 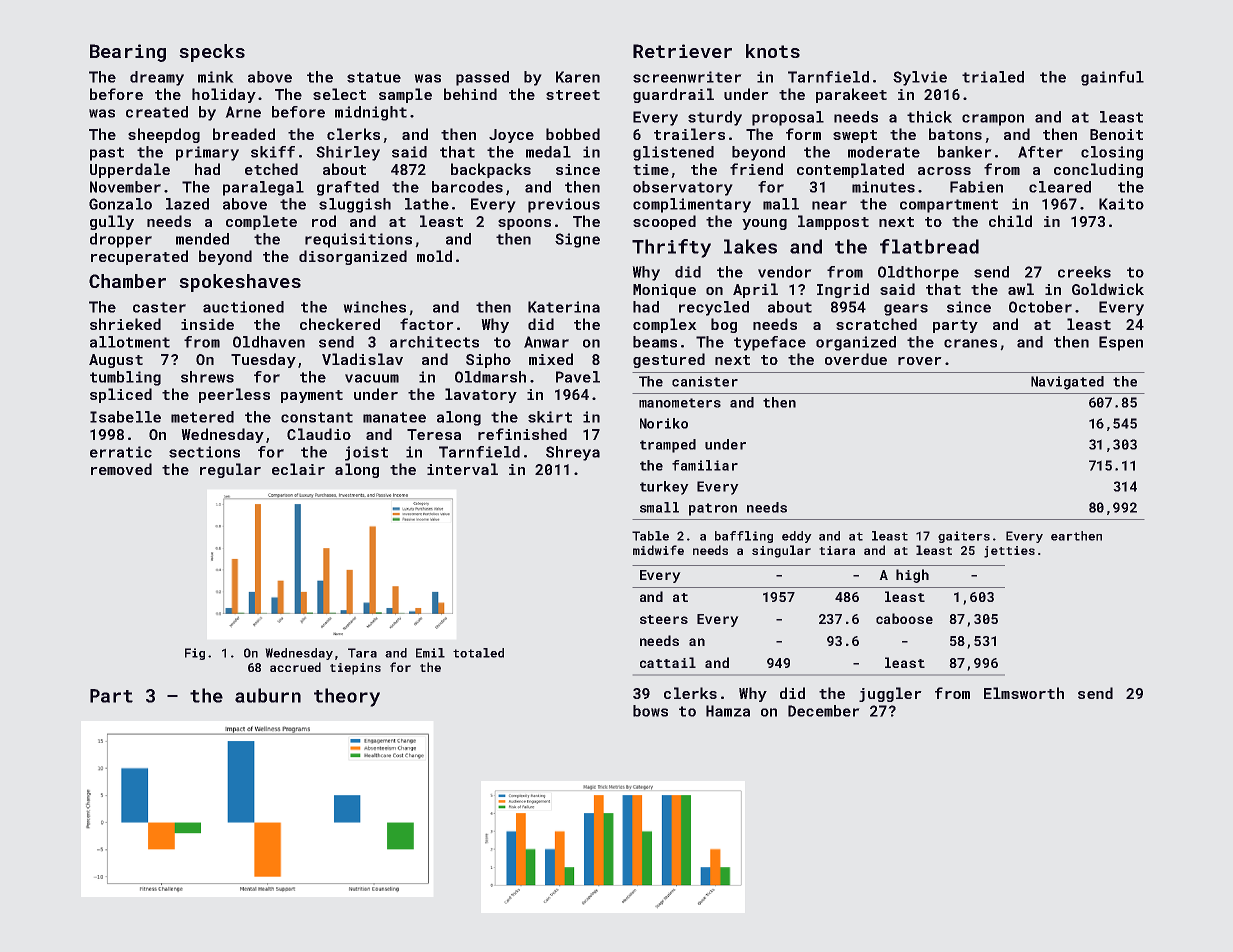 What do you see at coordinates (965, 152) in the document?
I see `banker` at bounding box center [965, 152].
